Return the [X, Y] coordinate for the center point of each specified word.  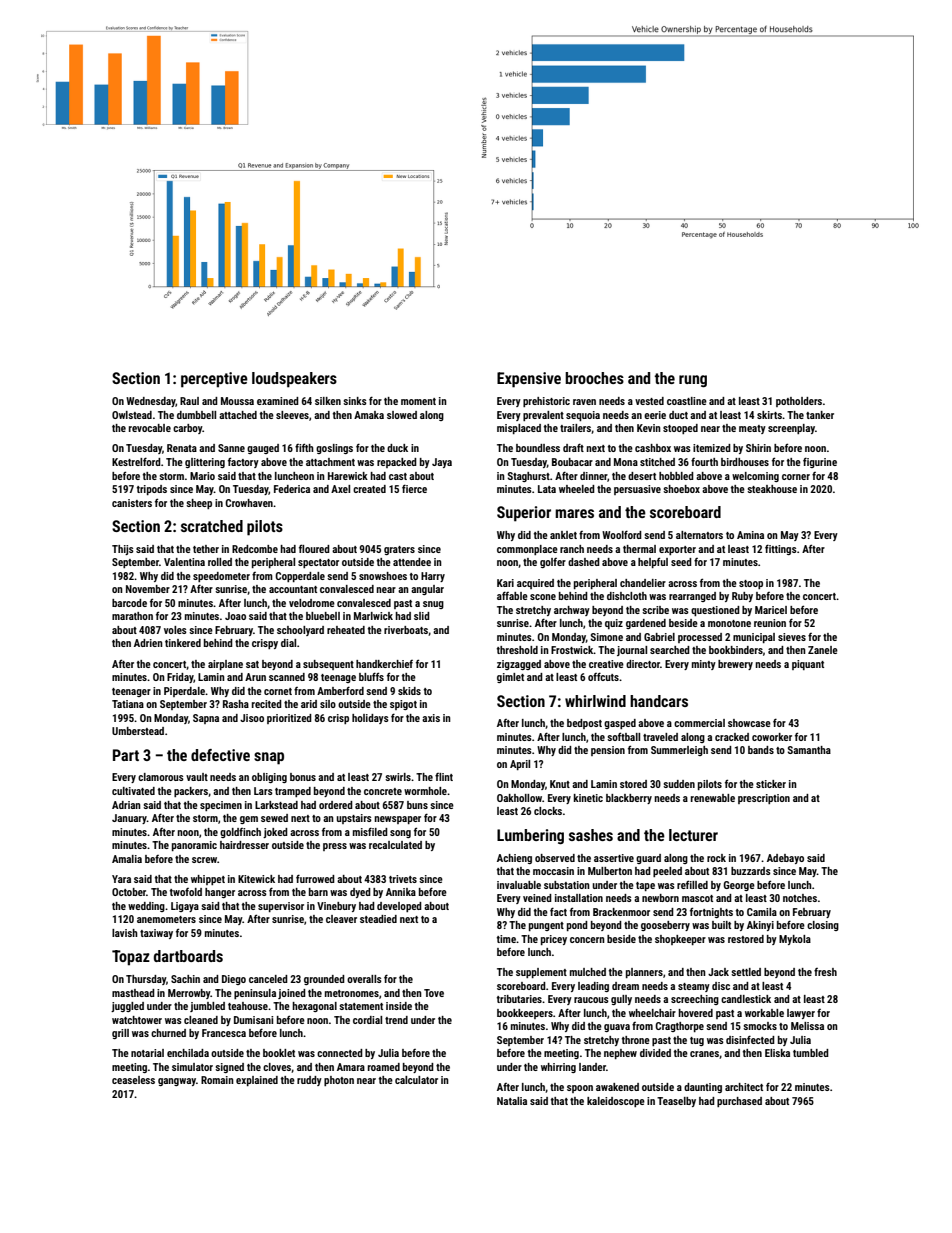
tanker [820, 415]
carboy [188, 429]
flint [444, 777]
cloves [277, 1067]
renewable [713, 798]
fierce [414, 488]
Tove [434, 993]
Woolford [622, 534]
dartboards [188, 956]
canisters [132, 503]
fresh [825, 972]
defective [220, 755]
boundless [538, 448]
